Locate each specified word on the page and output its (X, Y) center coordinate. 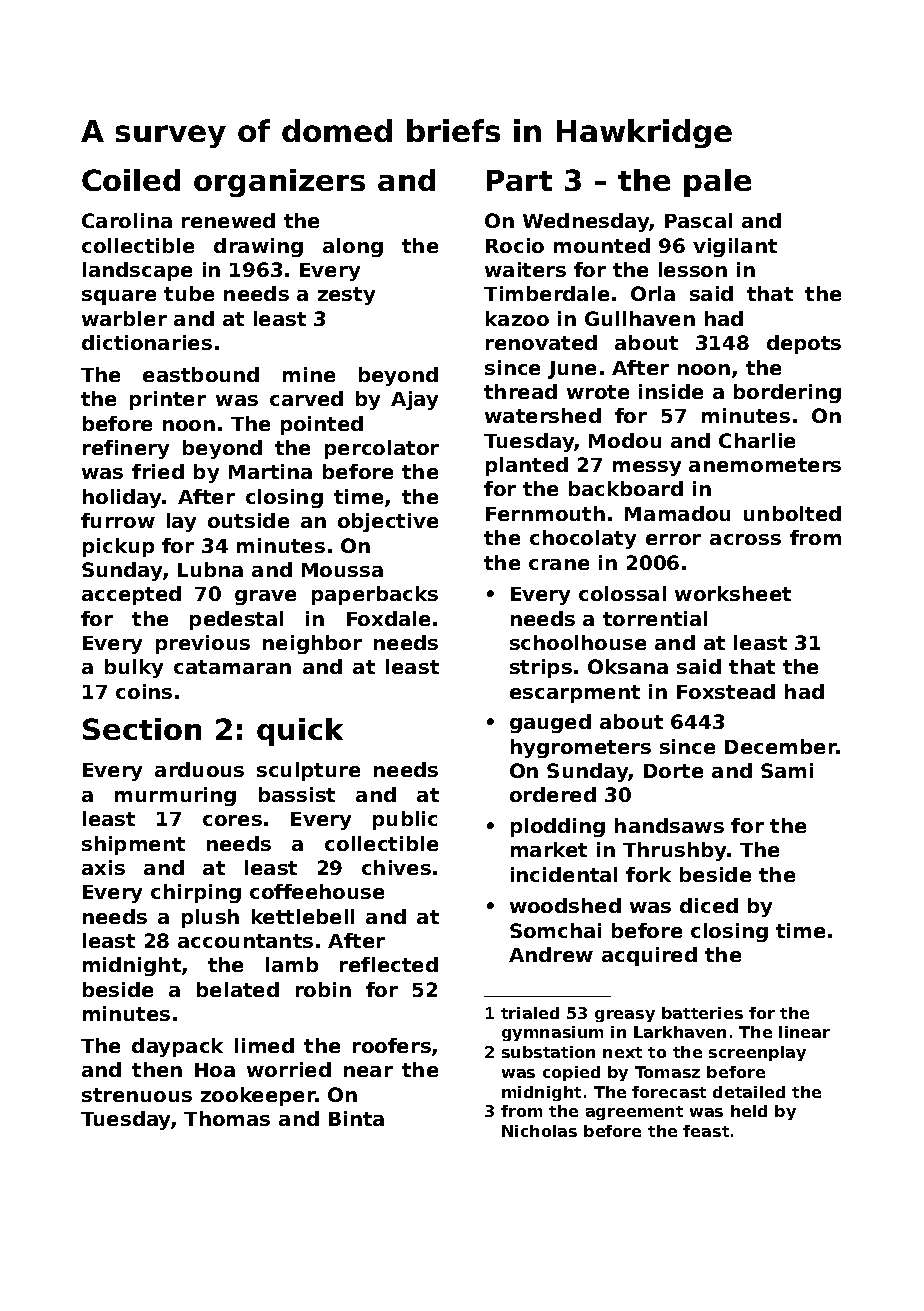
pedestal (236, 620)
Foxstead (726, 691)
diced (709, 905)
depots (804, 344)
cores (232, 820)
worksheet (733, 593)
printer (168, 400)
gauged (550, 723)
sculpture (308, 771)
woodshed (565, 905)
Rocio (515, 245)
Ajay (414, 400)
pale (717, 183)
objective (388, 522)
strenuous (137, 1095)
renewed (228, 220)
